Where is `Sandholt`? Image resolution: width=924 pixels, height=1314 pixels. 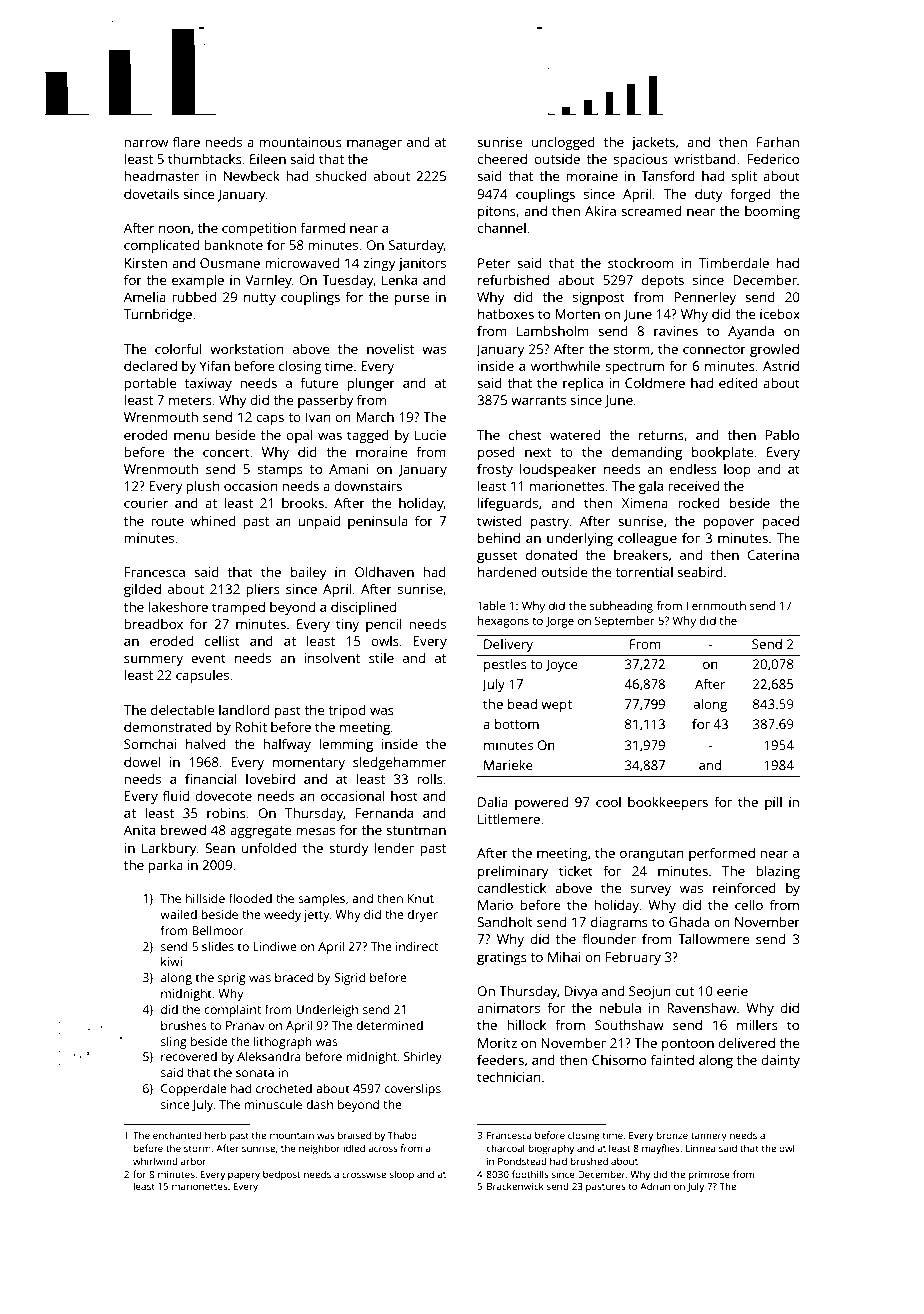 Sandholt is located at coordinates (505, 921).
